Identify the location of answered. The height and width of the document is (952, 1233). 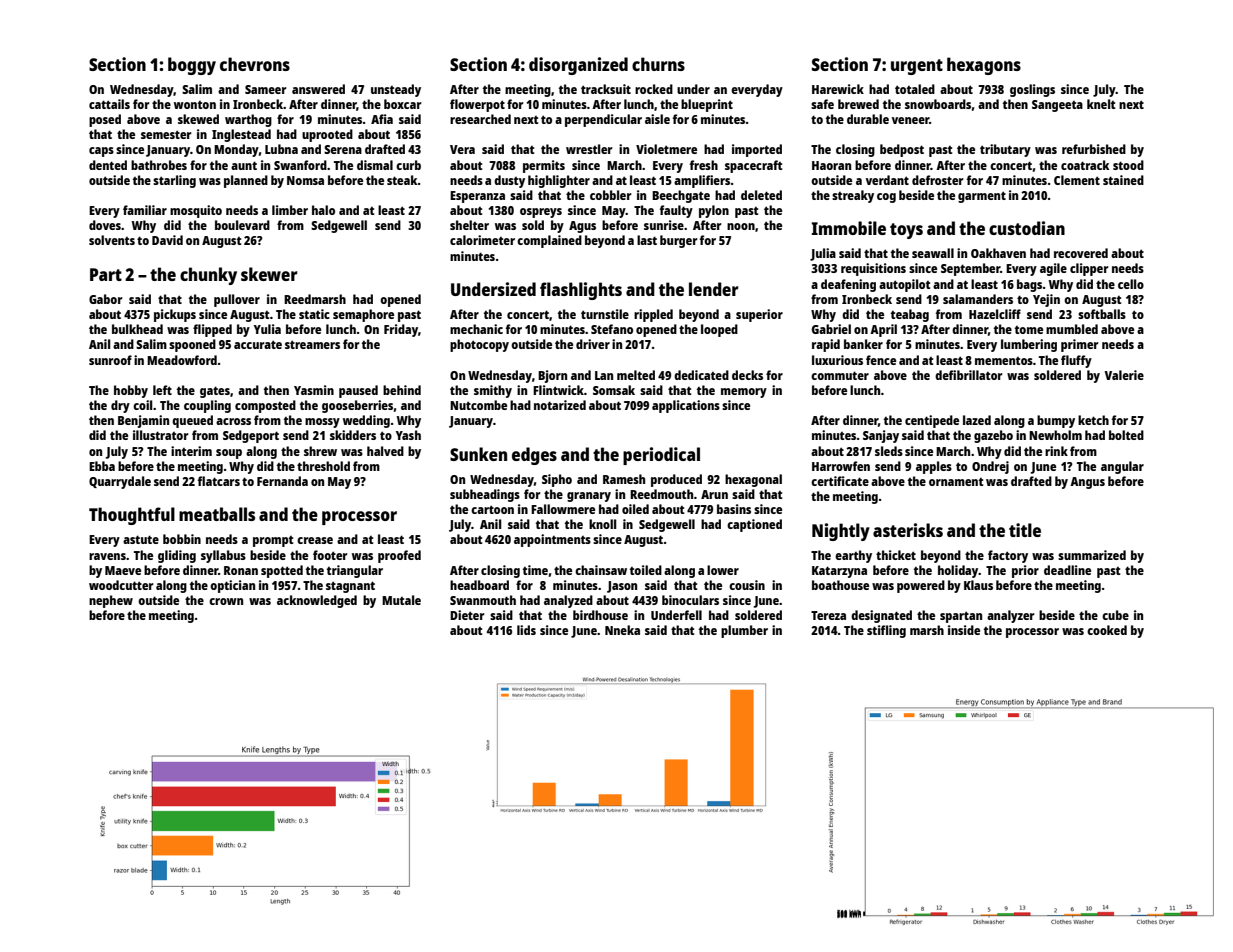
(318, 89).
